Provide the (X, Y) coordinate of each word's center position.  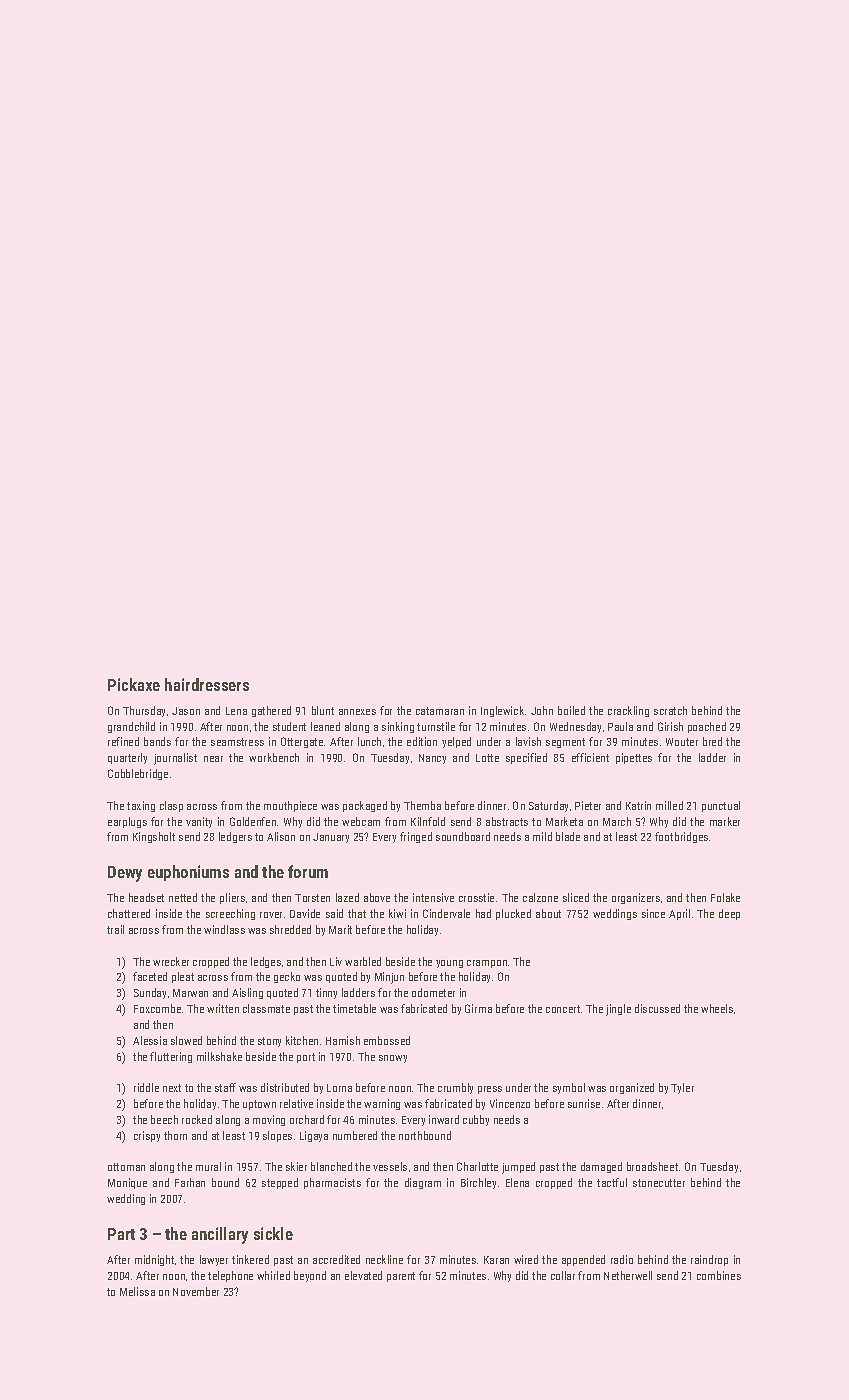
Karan (496, 1260)
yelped (456, 742)
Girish (670, 726)
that (357, 913)
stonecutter (659, 1183)
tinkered (250, 1259)
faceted (150, 976)
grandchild (131, 727)
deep (729, 914)
